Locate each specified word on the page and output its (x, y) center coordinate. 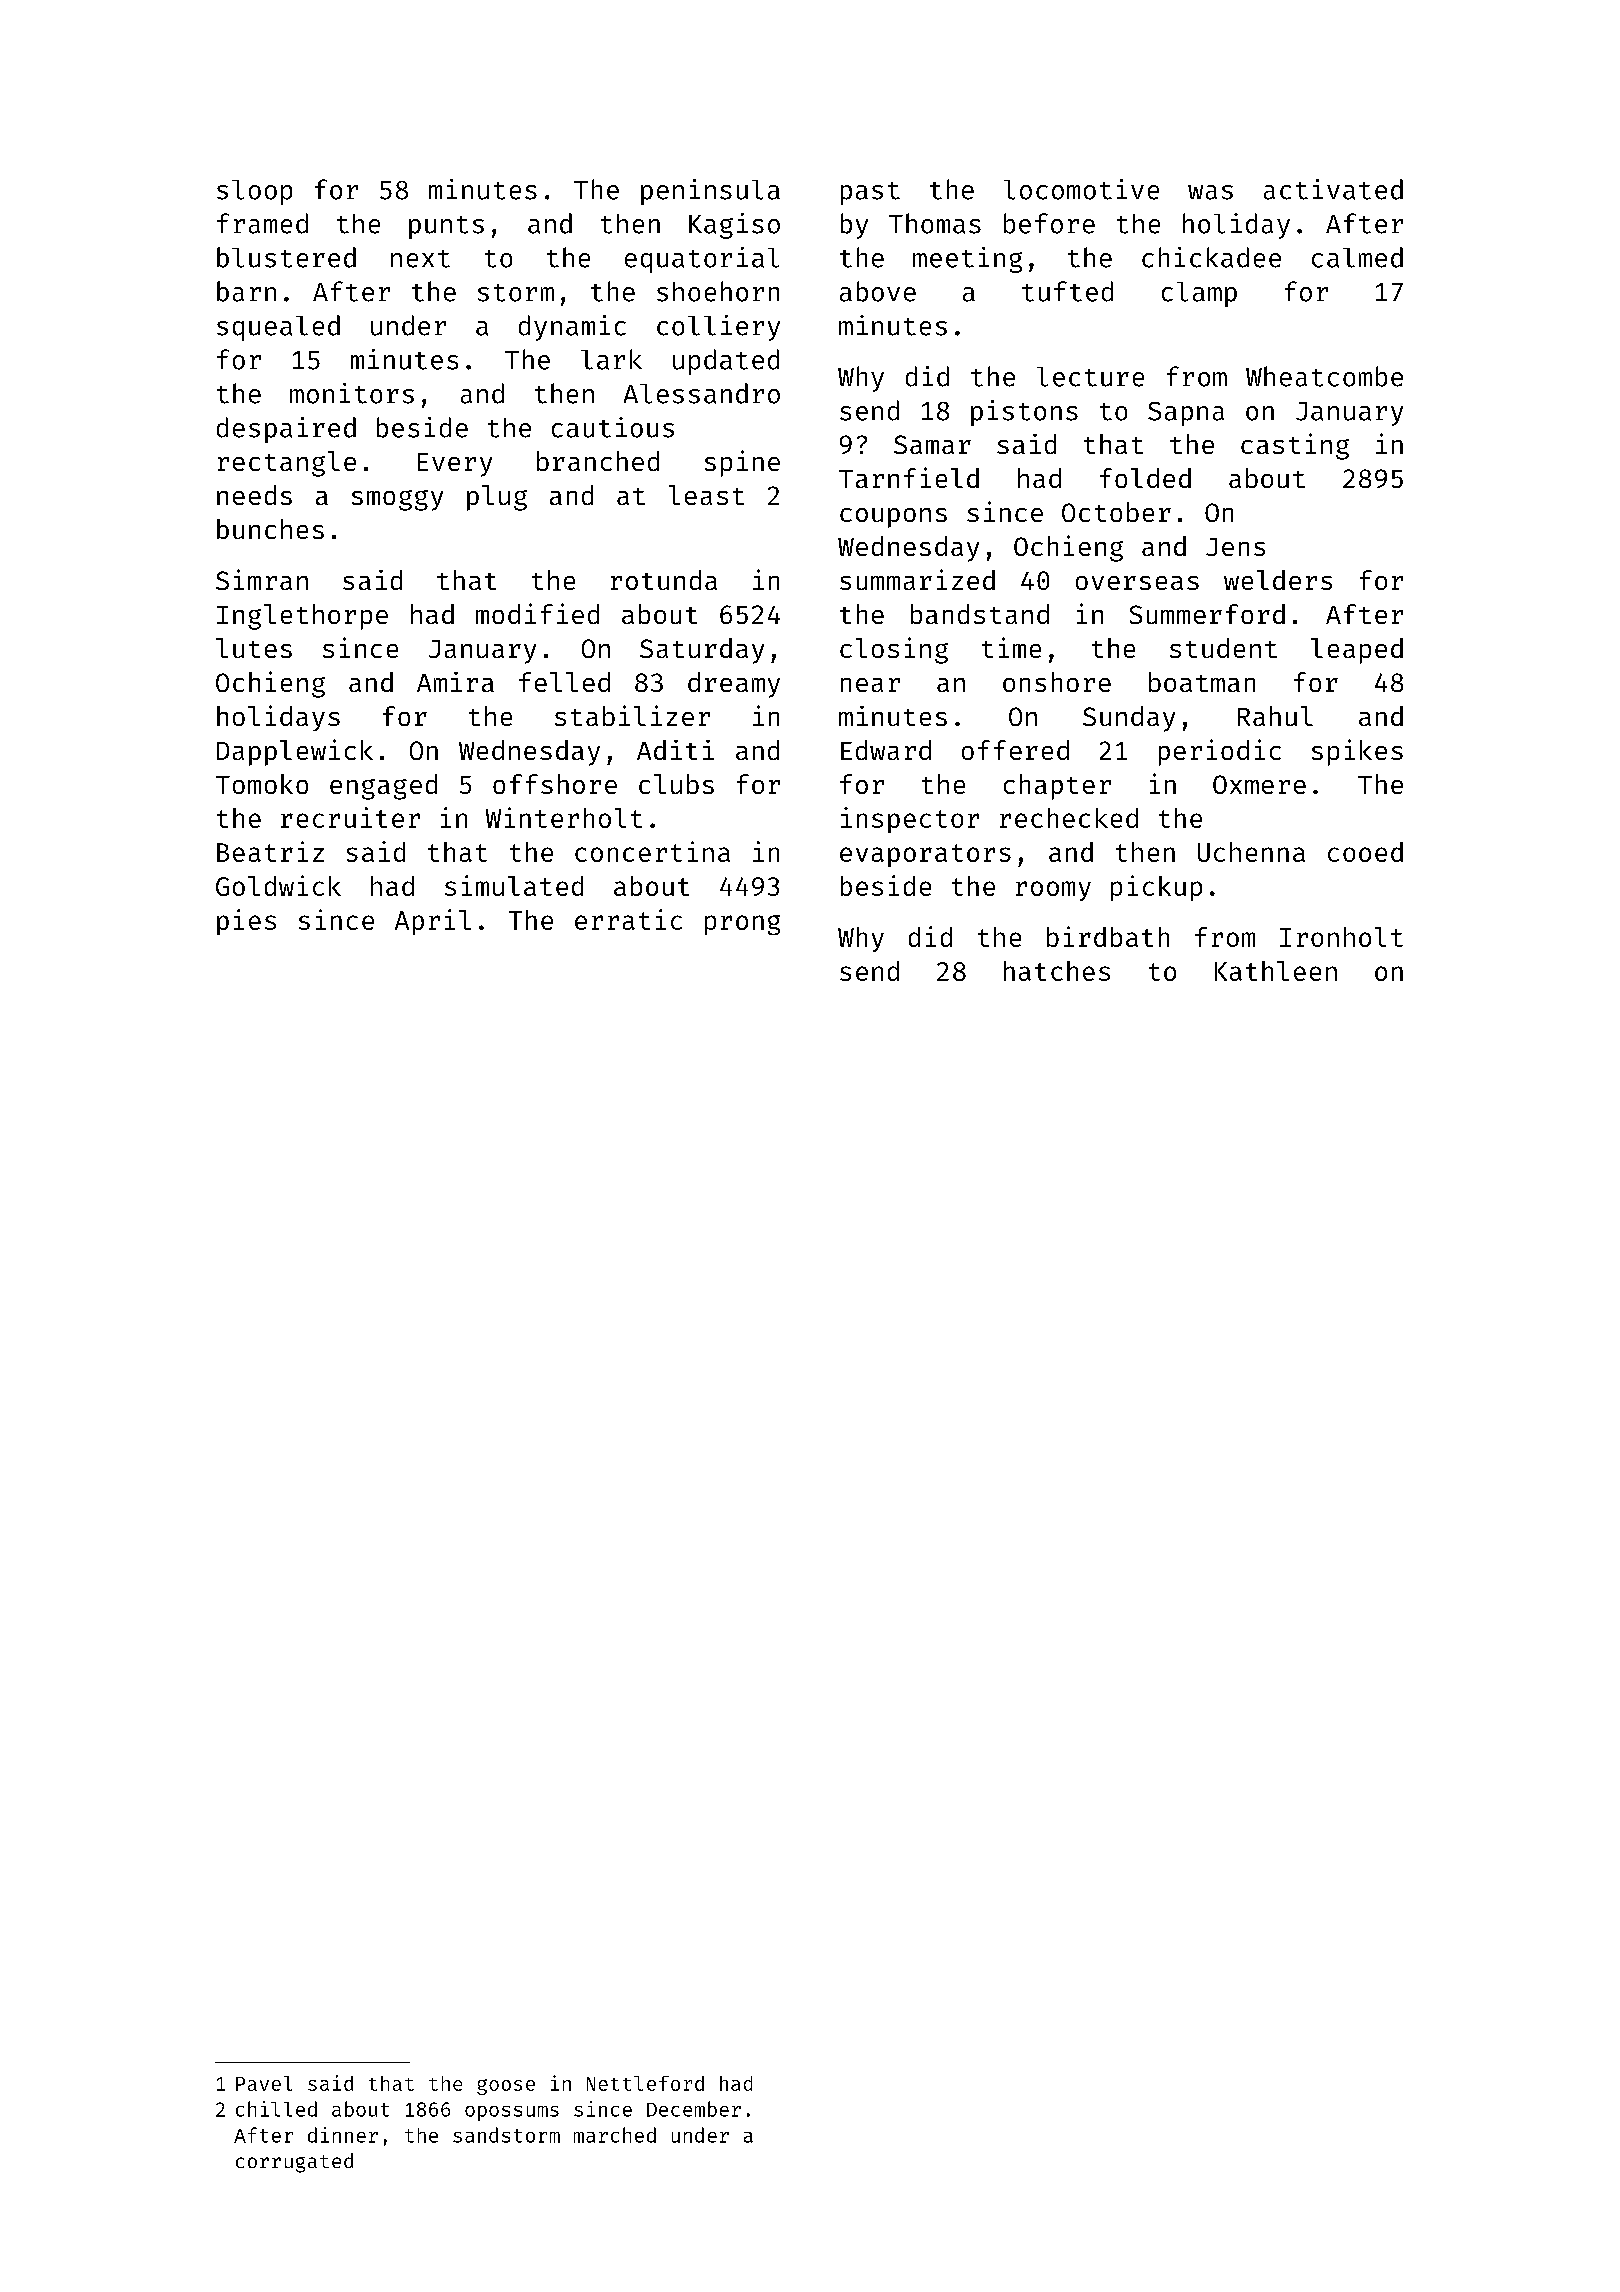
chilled (276, 2109)
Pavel (264, 2083)
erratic (628, 919)
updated (726, 362)
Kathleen (1276, 971)
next (420, 259)
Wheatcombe (1324, 376)
